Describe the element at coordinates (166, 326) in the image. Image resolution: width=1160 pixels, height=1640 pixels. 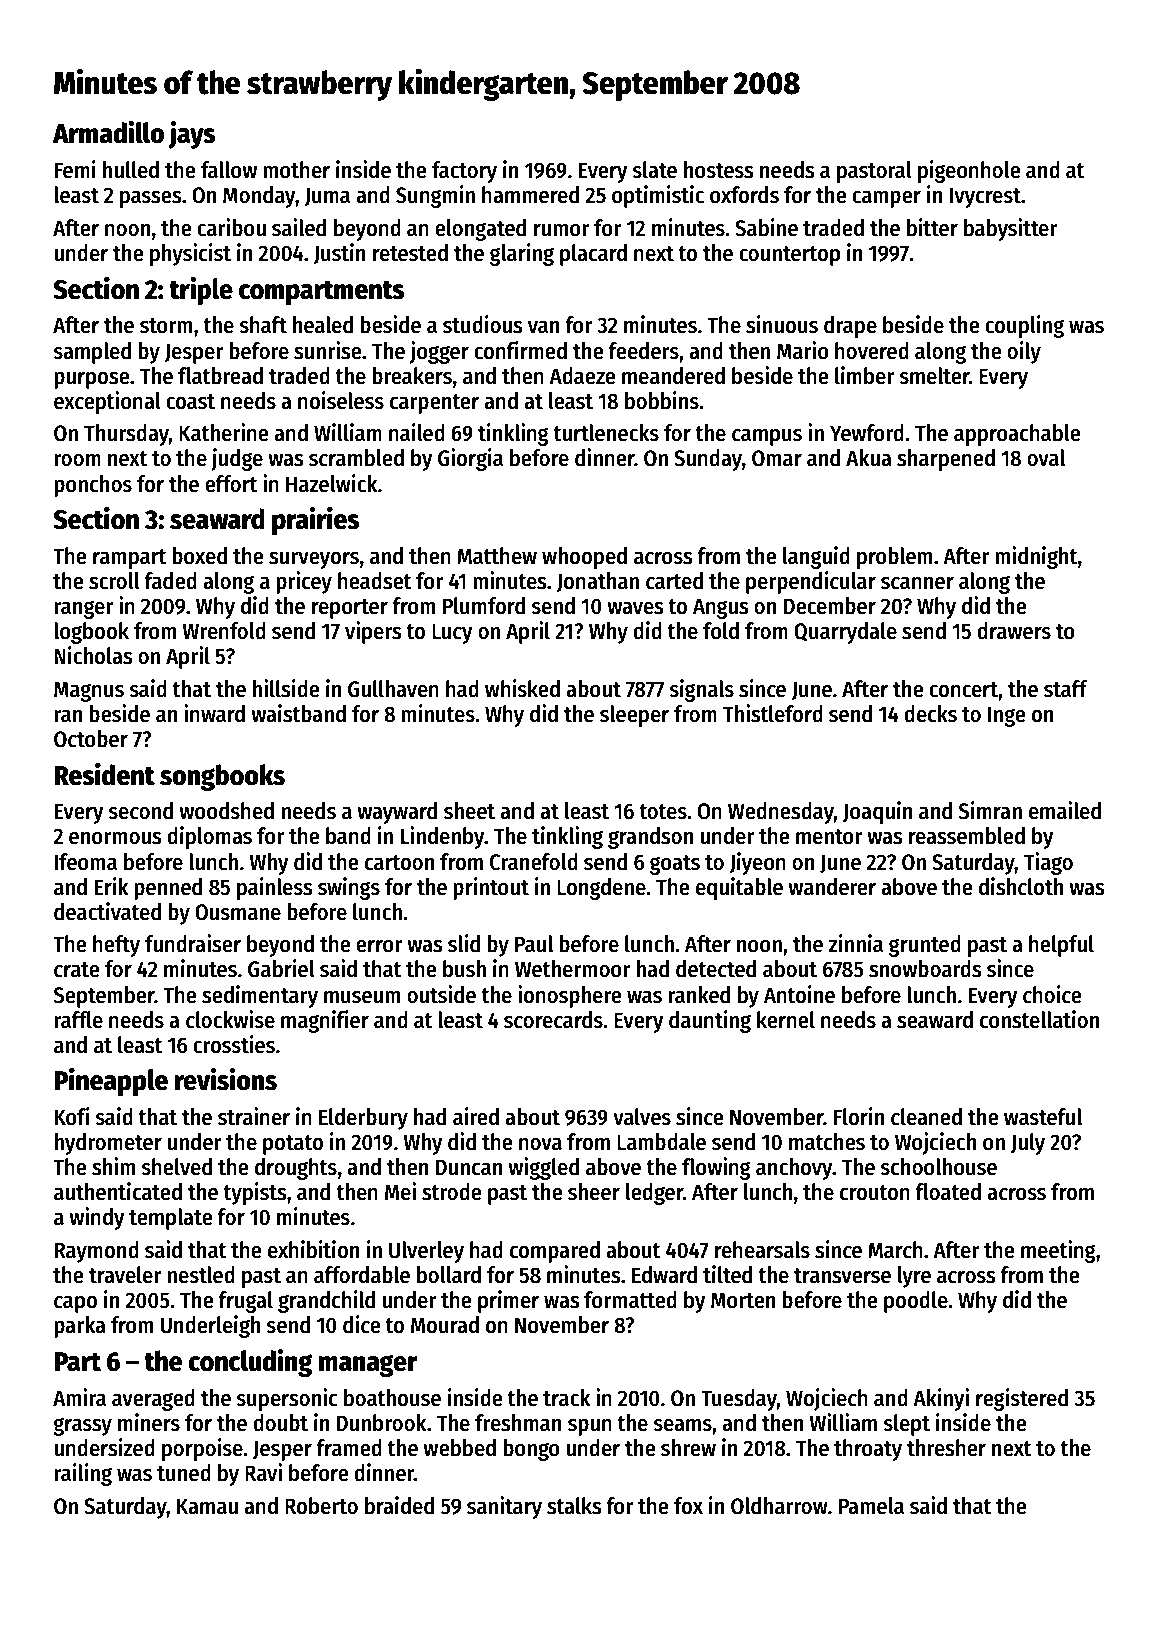
I see `storm` at that location.
